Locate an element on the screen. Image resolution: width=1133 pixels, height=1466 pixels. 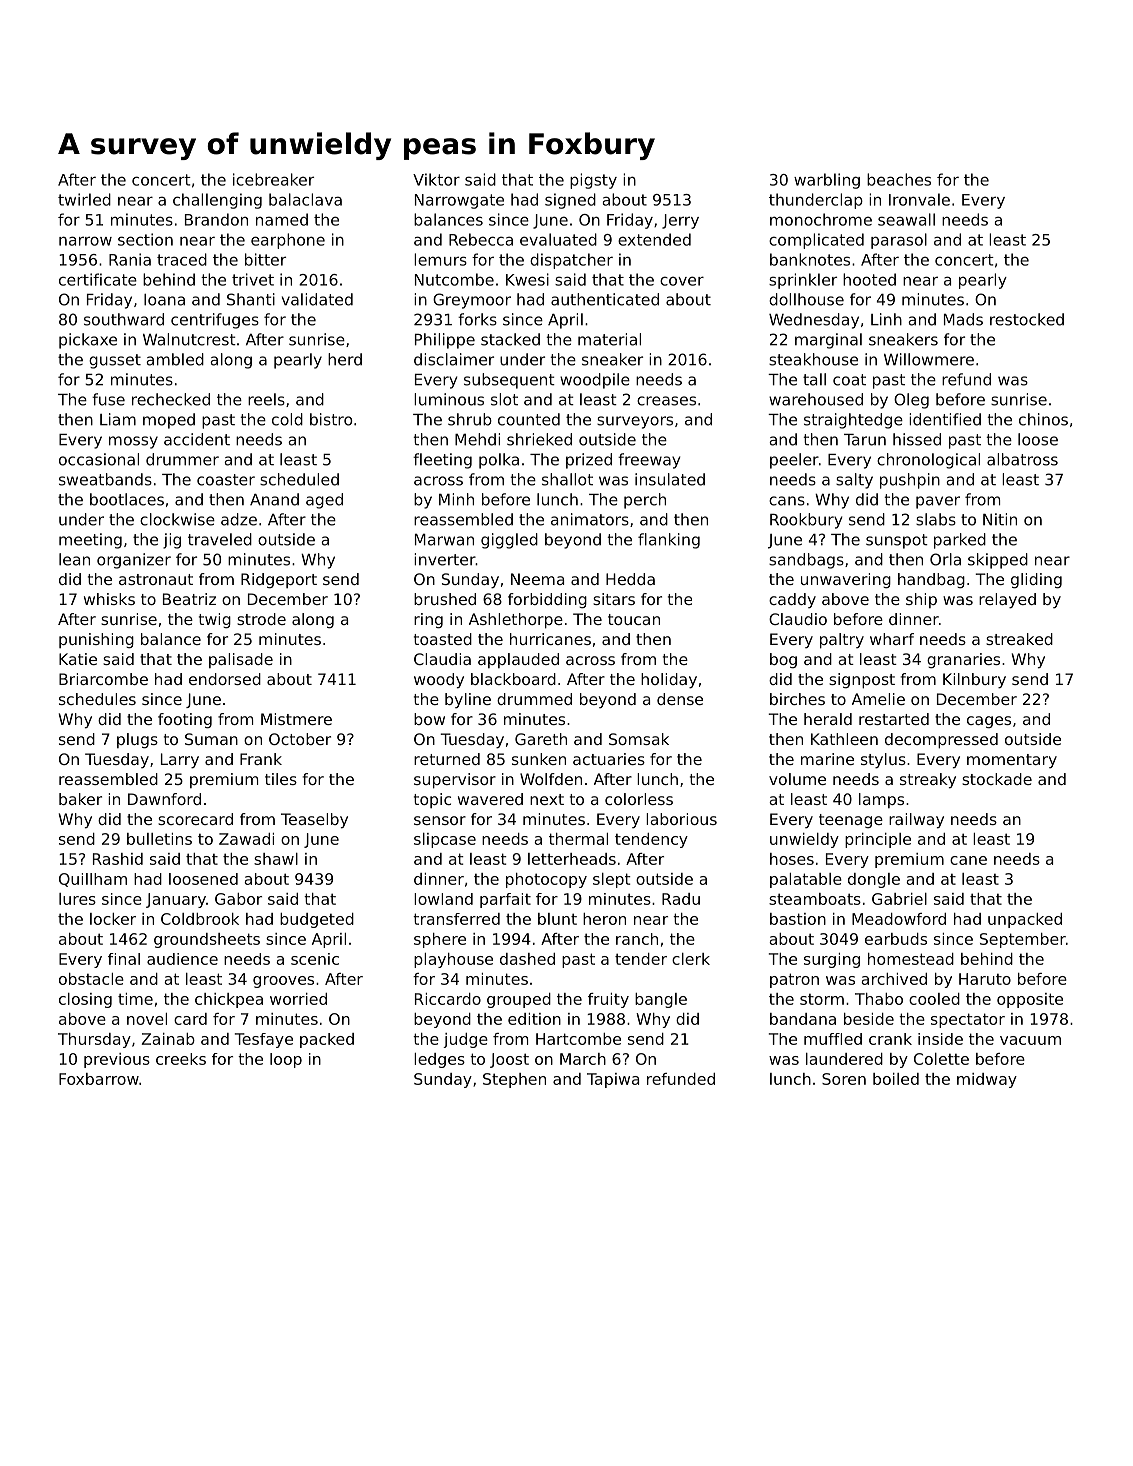
monochrome is located at coordinates (821, 219).
